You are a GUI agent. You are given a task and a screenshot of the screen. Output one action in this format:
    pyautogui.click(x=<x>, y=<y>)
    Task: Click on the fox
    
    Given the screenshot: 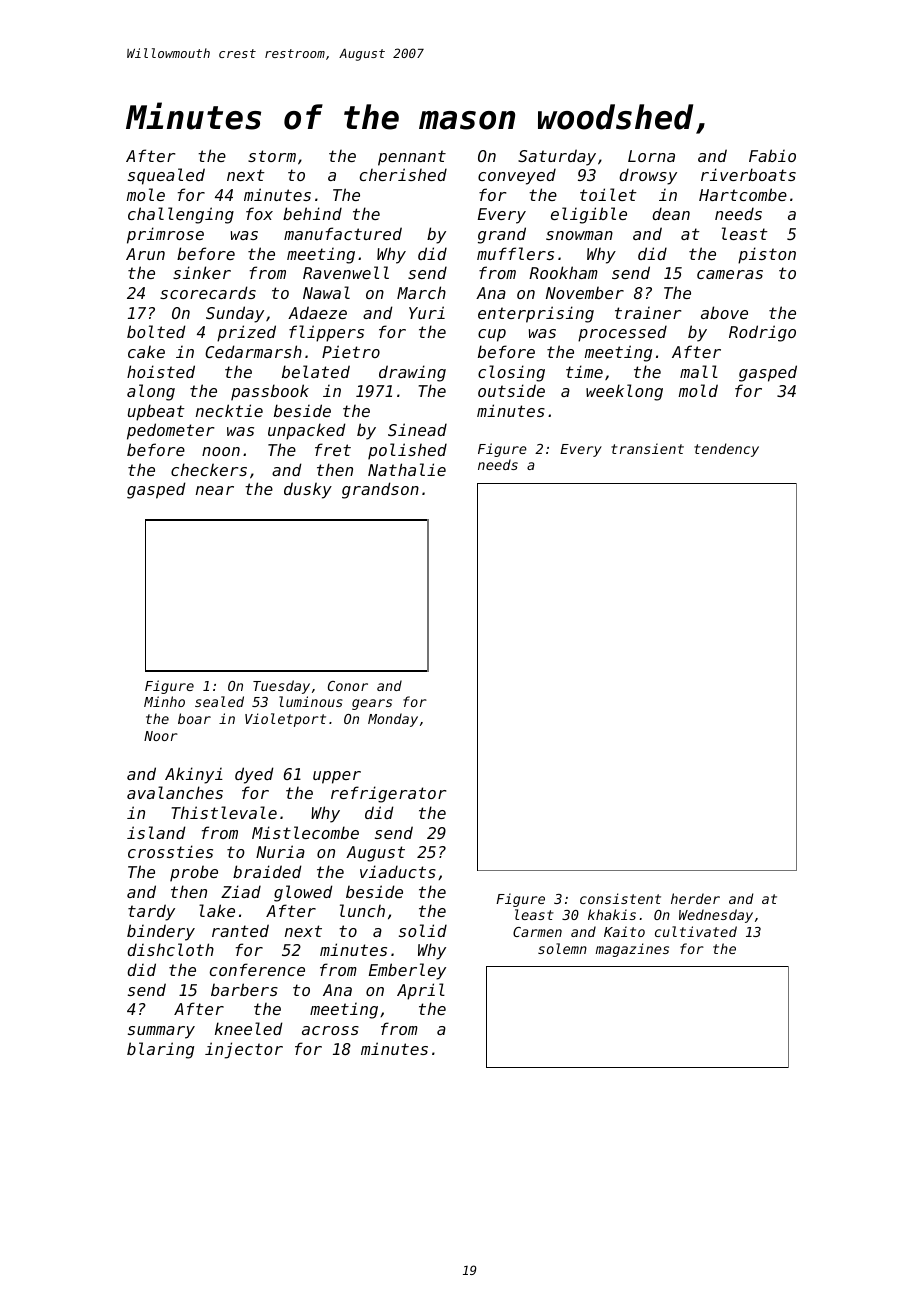 What is the action you would take?
    pyautogui.click(x=259, y=213)
